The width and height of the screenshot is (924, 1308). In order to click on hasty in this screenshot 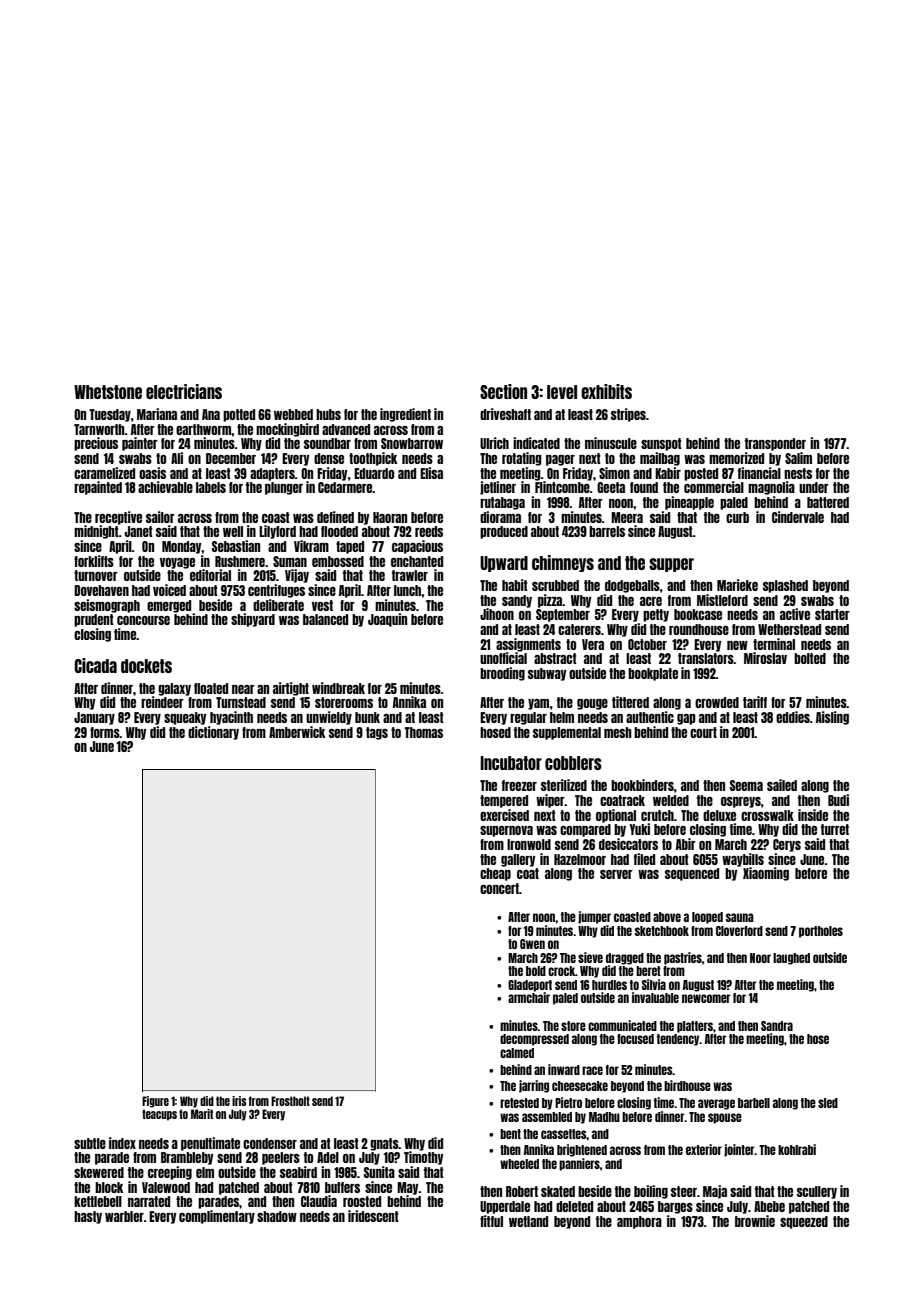, I will do `click(88, 1217)`.
